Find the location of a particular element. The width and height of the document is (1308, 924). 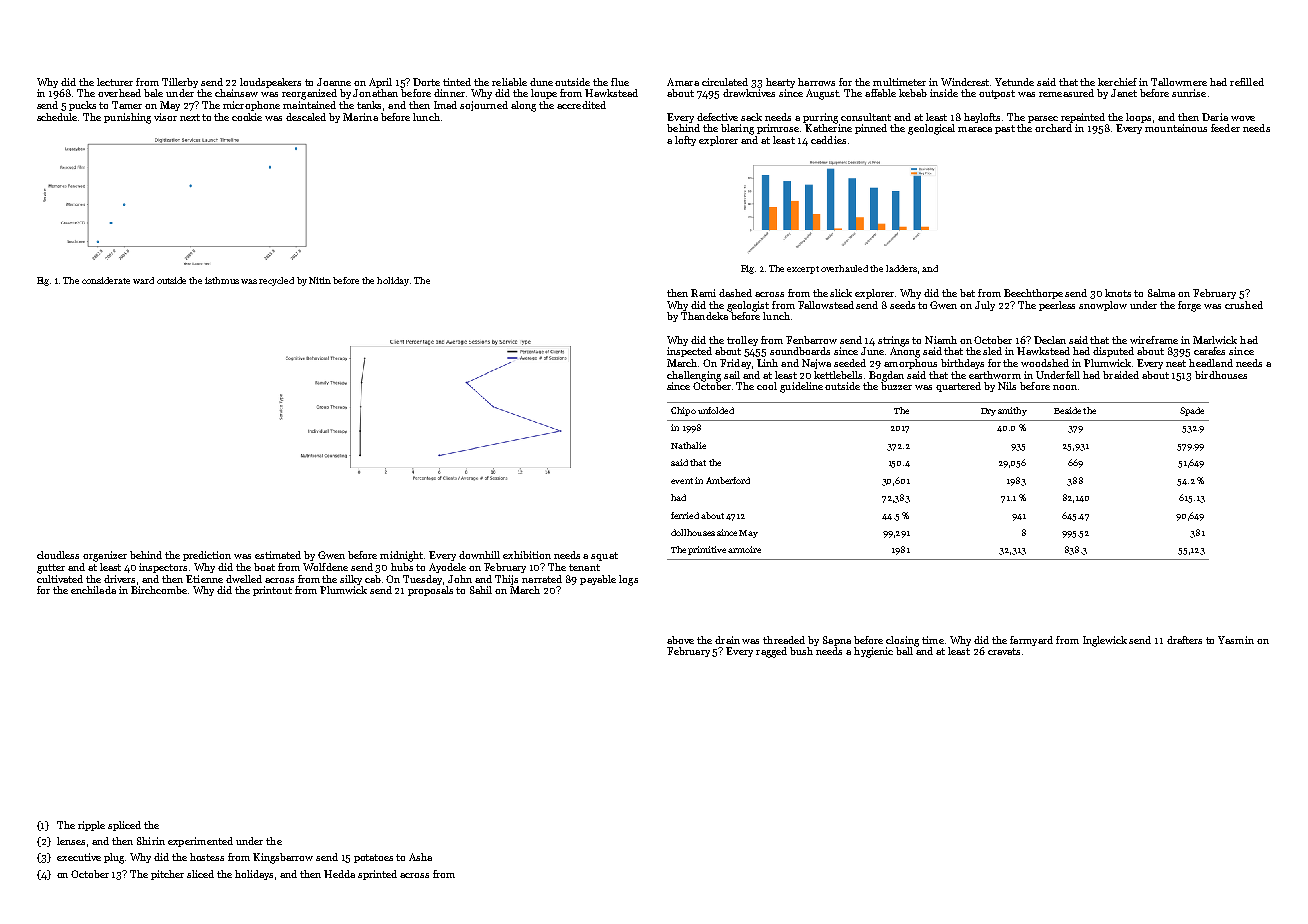

threaded is located at coordinates (784, 640).
